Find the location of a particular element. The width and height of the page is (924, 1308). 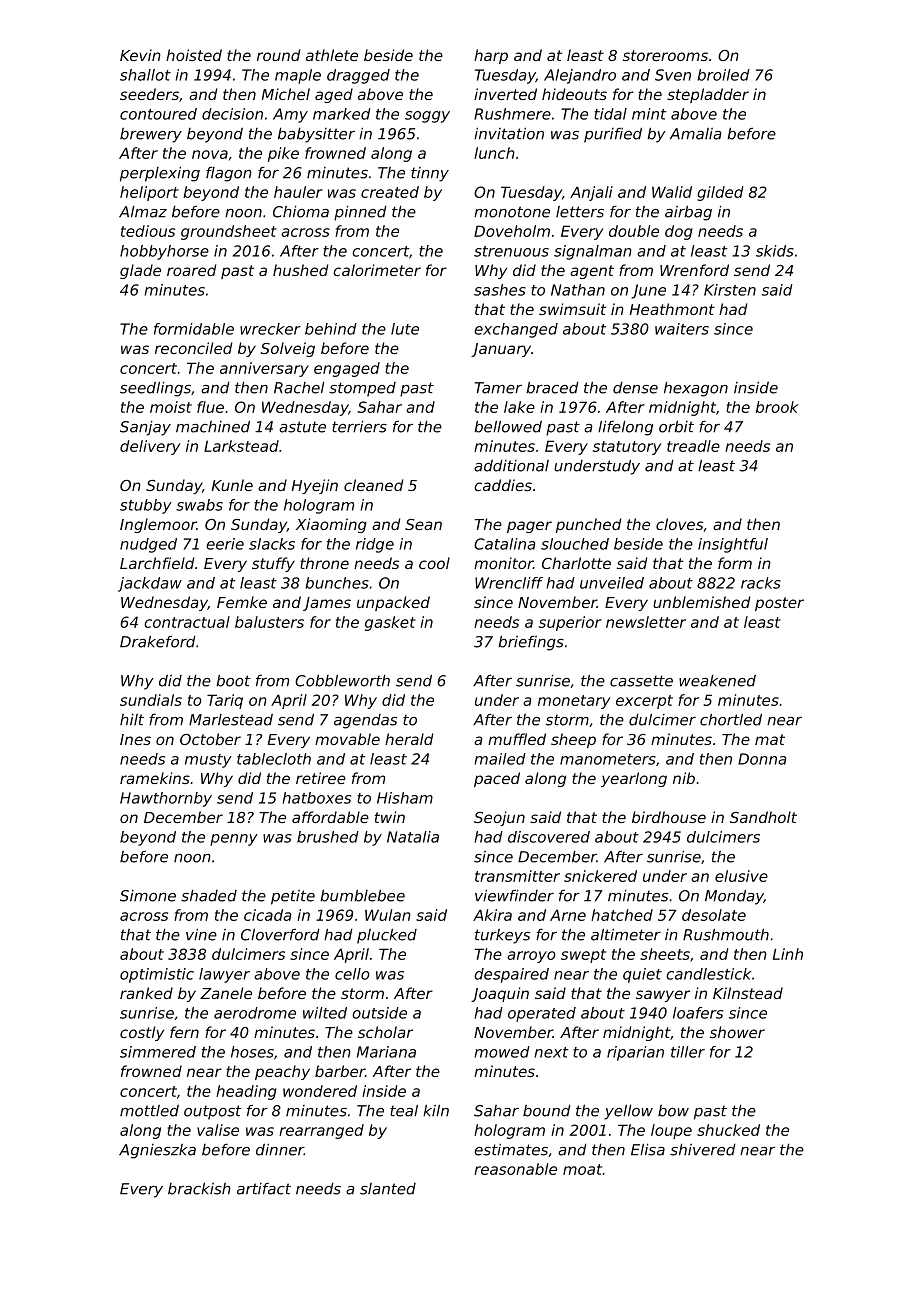

broiled is located at coordinates (723, 75).
